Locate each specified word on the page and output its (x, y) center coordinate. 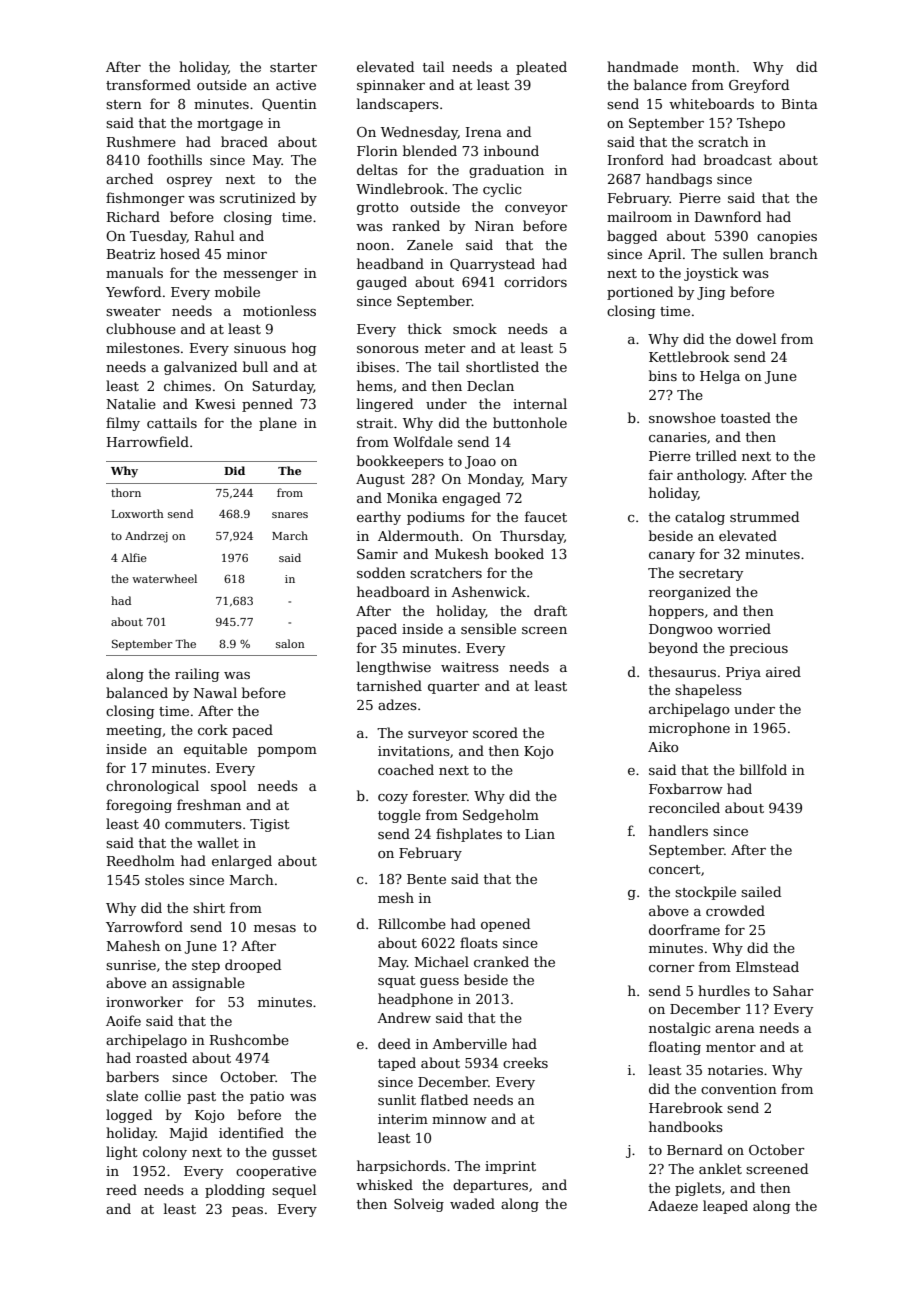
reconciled (684, 807)
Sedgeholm (501, 816)
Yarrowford (144, 926)
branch (794, 253)
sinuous (260, 348)
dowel (756, 338)
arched (129, 178)
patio (267, 1097)
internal (540, 403)
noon (373, 246)
